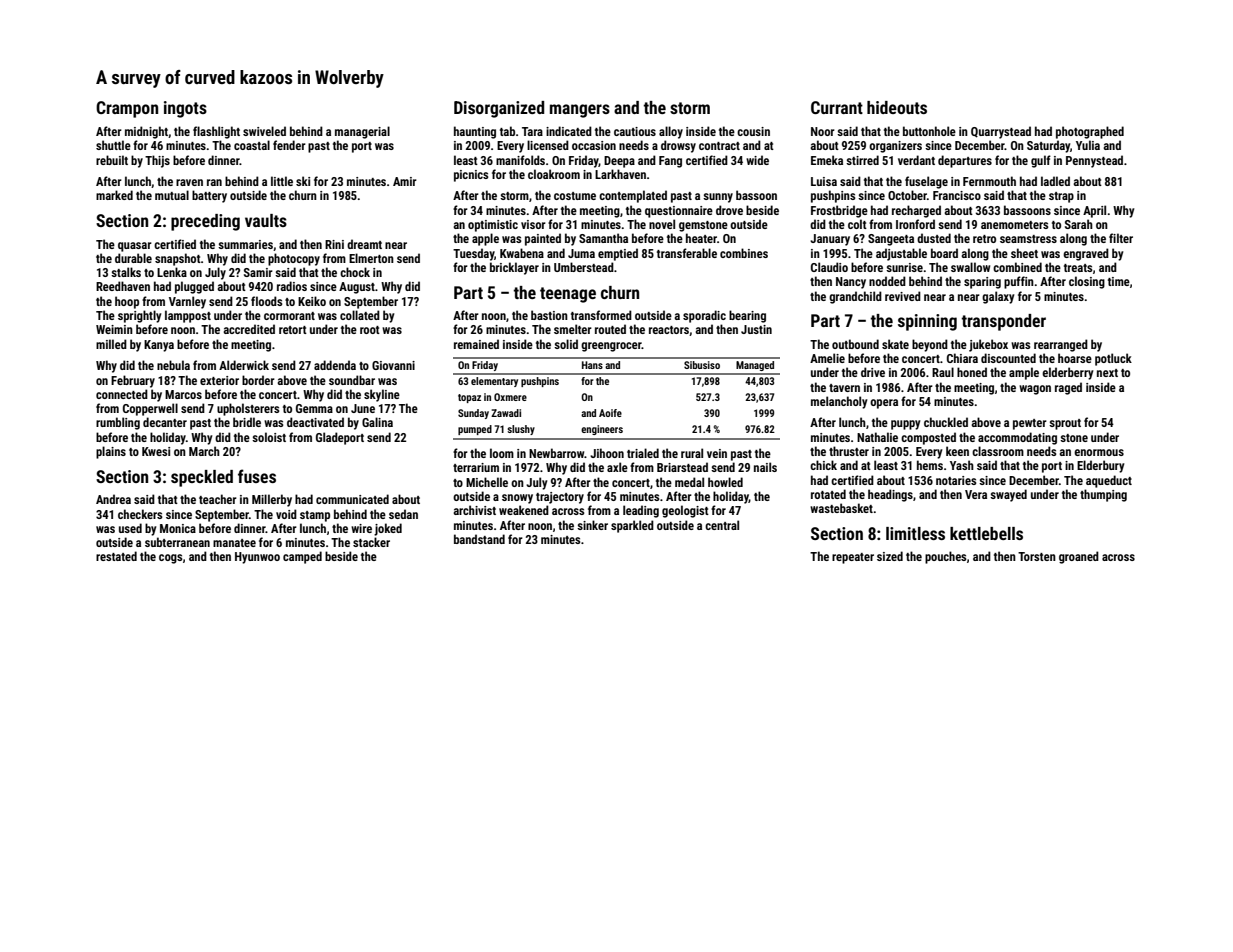 Image resolution: width=1233 pixels, height=952 pixels. What do you see at coordinates (1024, 373) in the screenshot?
I see `ample` at bounding box center [1024, 373].
